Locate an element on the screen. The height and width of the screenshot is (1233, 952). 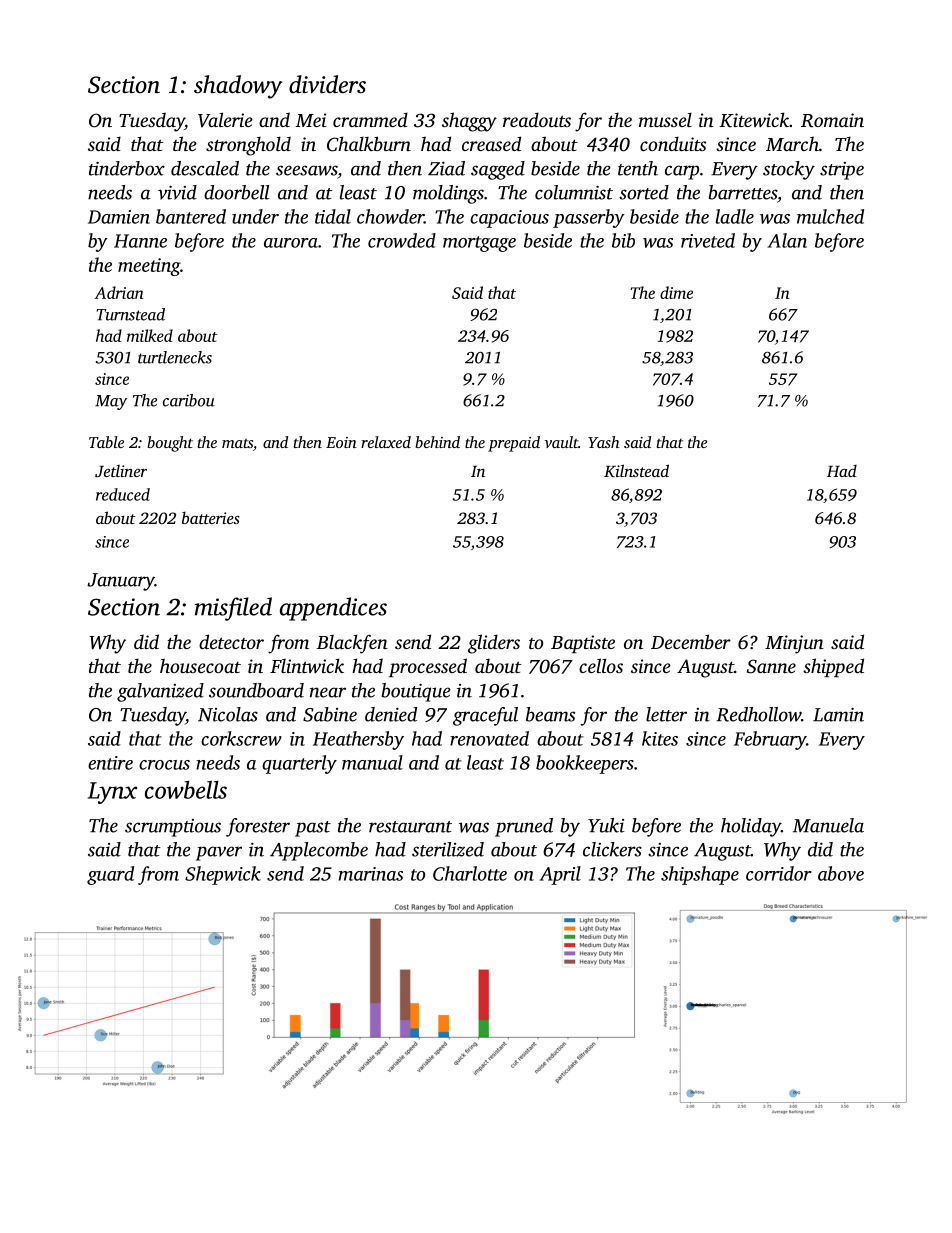
denied is located at coordinates (391, 714).
